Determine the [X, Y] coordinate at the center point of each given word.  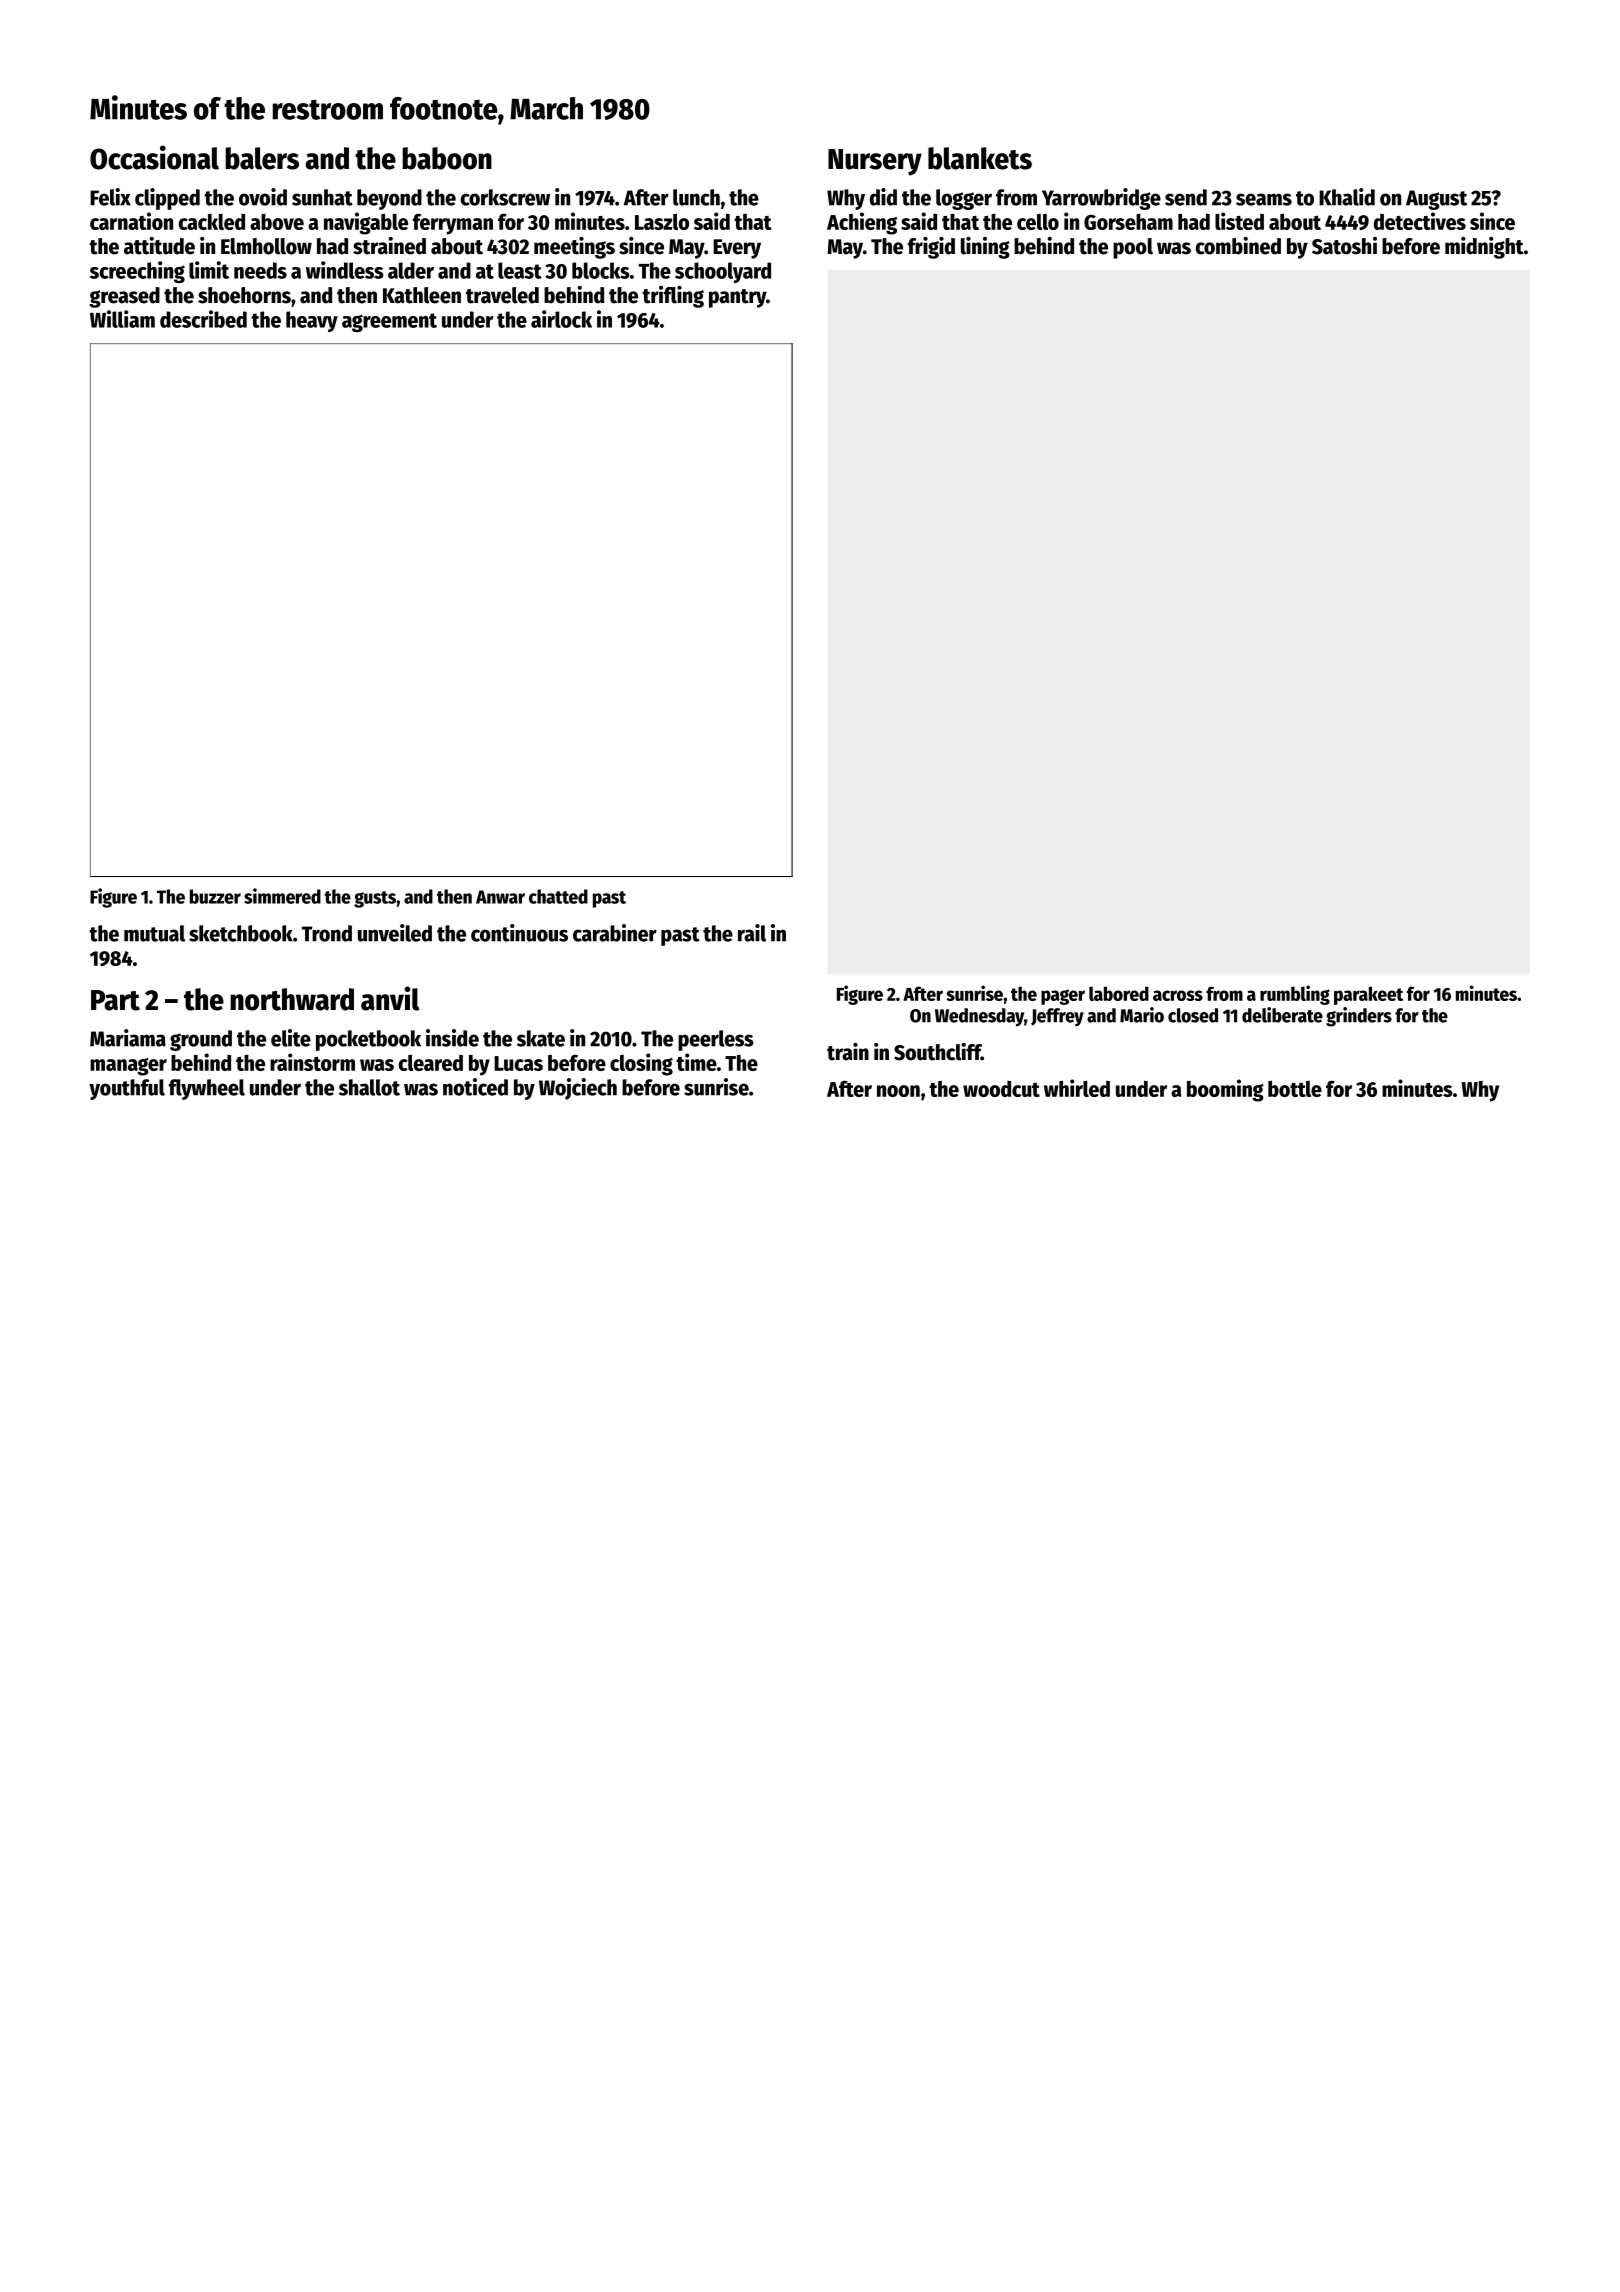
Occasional [154, 157]
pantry [737, 298]
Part [115, 1000]
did [883, 197]
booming [1225, 1090]
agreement [389, 322]
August [1436, 200]
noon [898, 1091]
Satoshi [1344, 246]
